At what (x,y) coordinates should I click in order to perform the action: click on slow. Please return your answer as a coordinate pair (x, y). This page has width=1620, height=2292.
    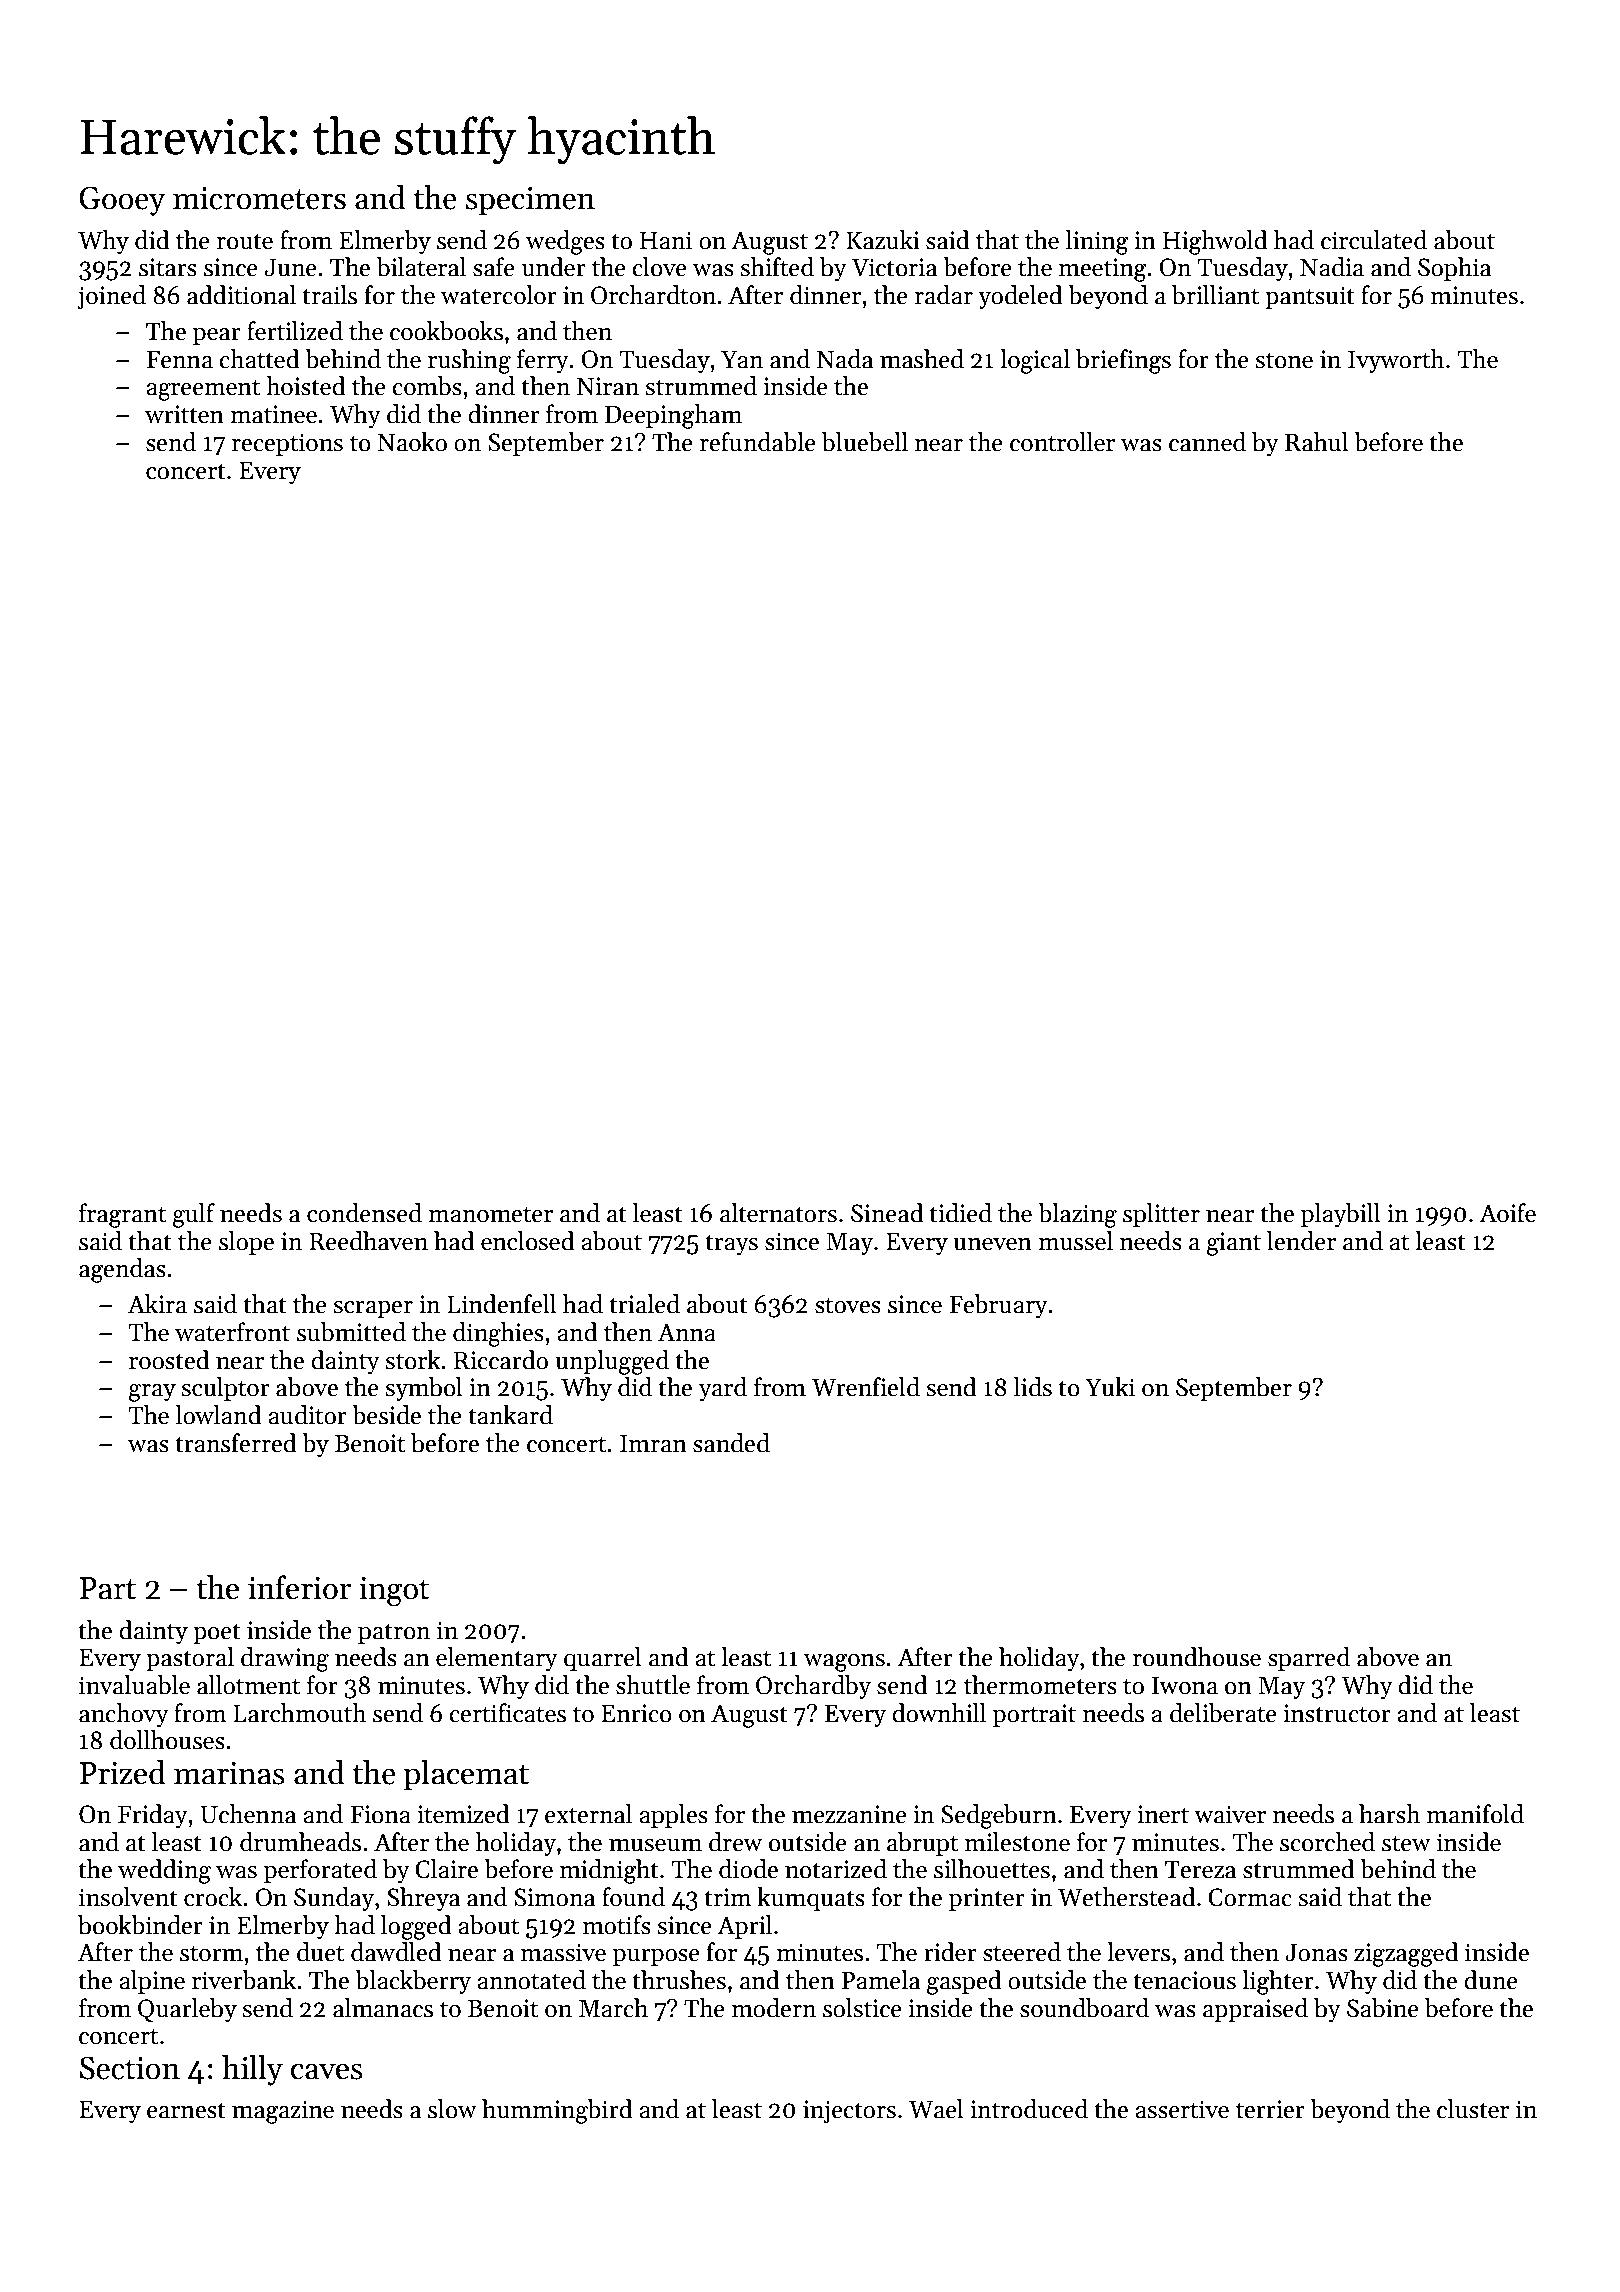
    Looking at the image, I should click on (452, 2109).
